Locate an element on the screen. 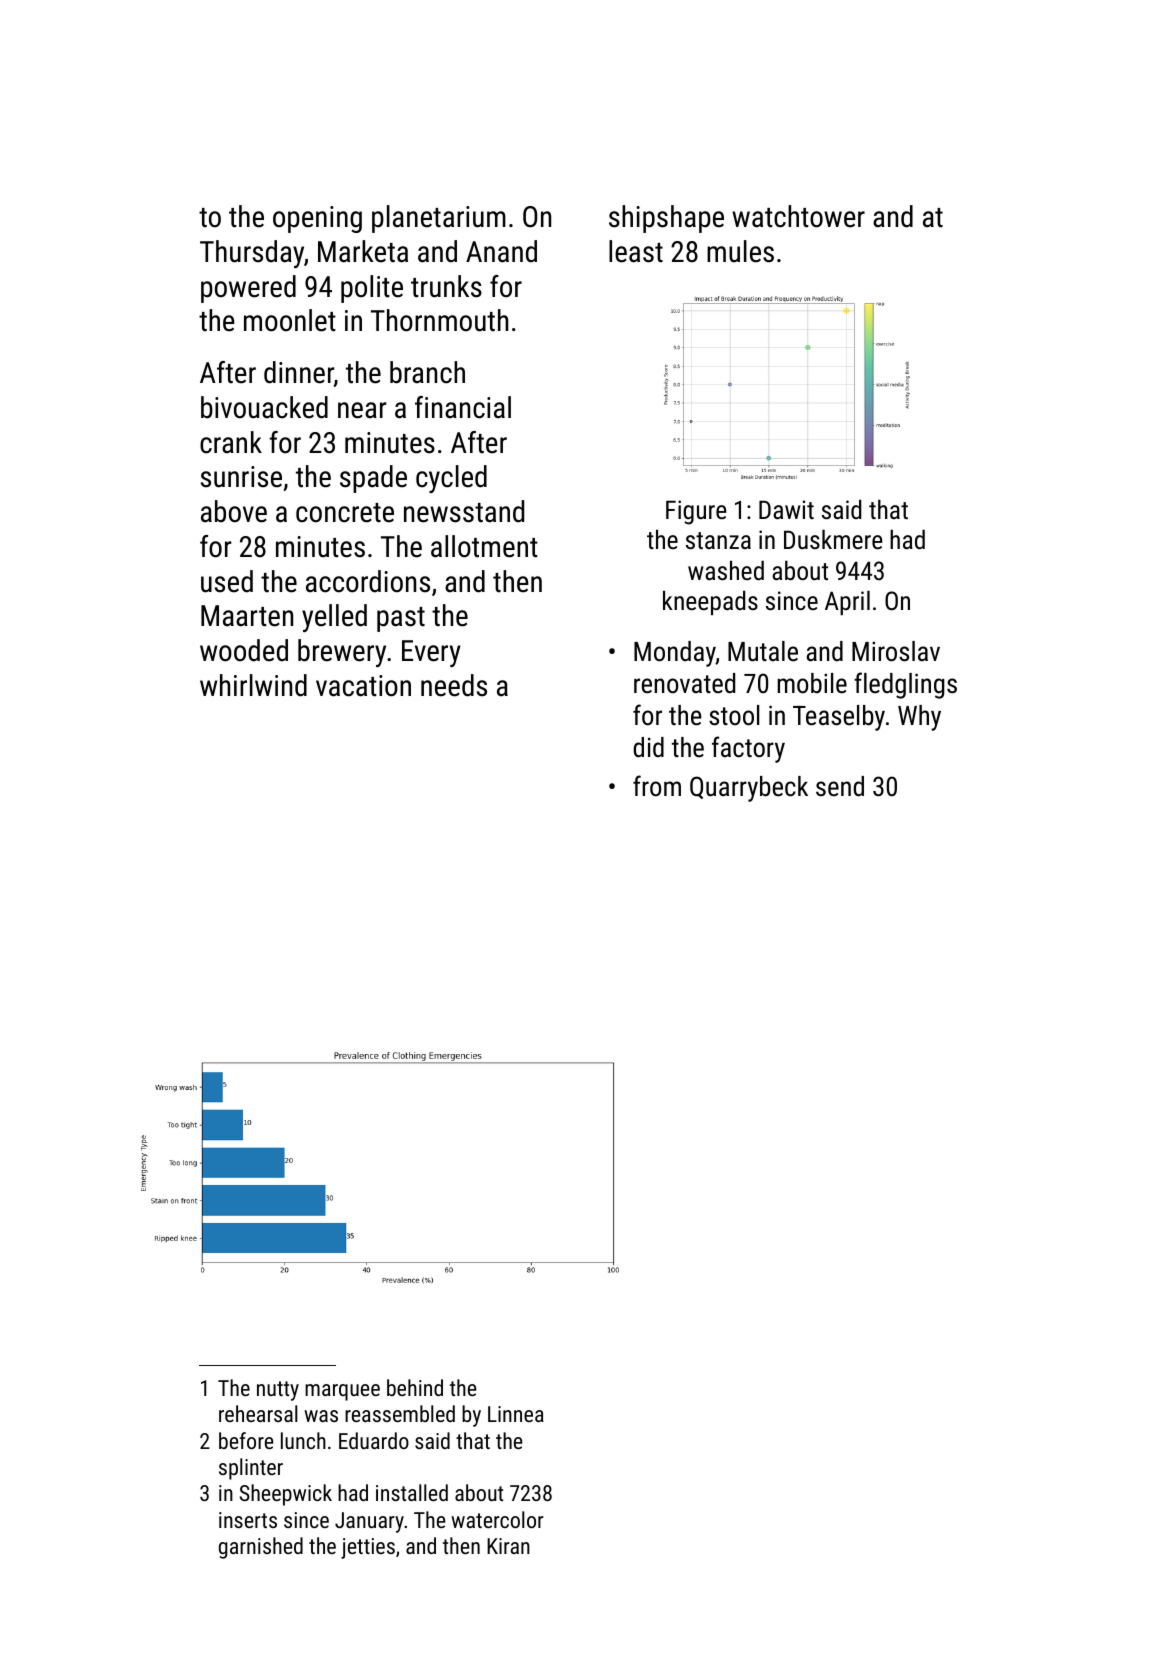 Image resolution: width=1165 pixels, height=1654 pixels. Miroslav is located at coordinates (896, 651).
